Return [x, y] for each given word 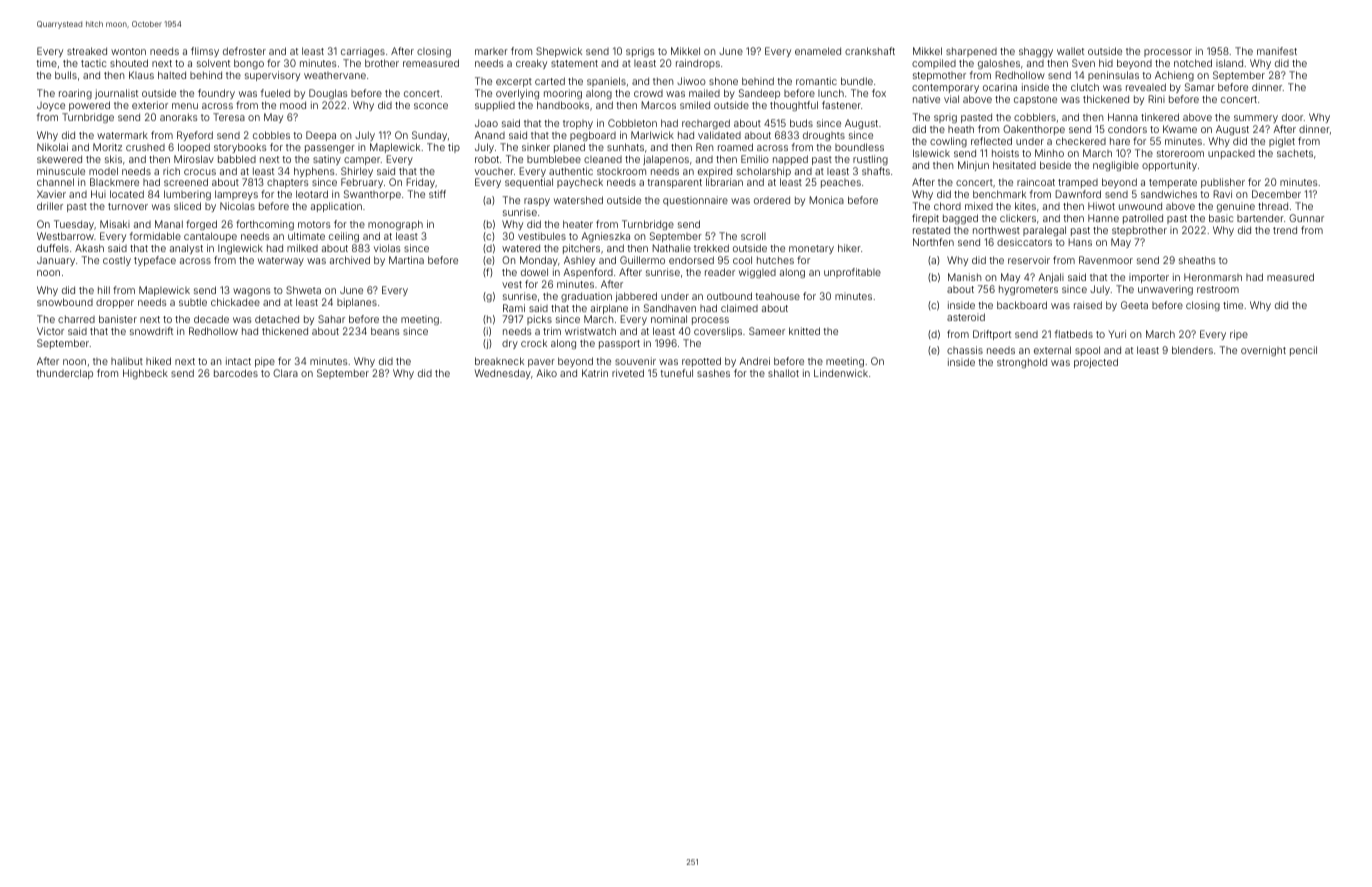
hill [104, 290]
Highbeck [145, 374]
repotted [701, 362]
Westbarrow [65, 236]
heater [578, 224]
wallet [1070, 51]
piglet [1282, 142]
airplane [609, 309]
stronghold [1022, 363]
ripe [1239, 335]
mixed [979, 206]
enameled [818, 51]
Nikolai [52, 147]
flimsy [205, 52]
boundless [859, 147]
